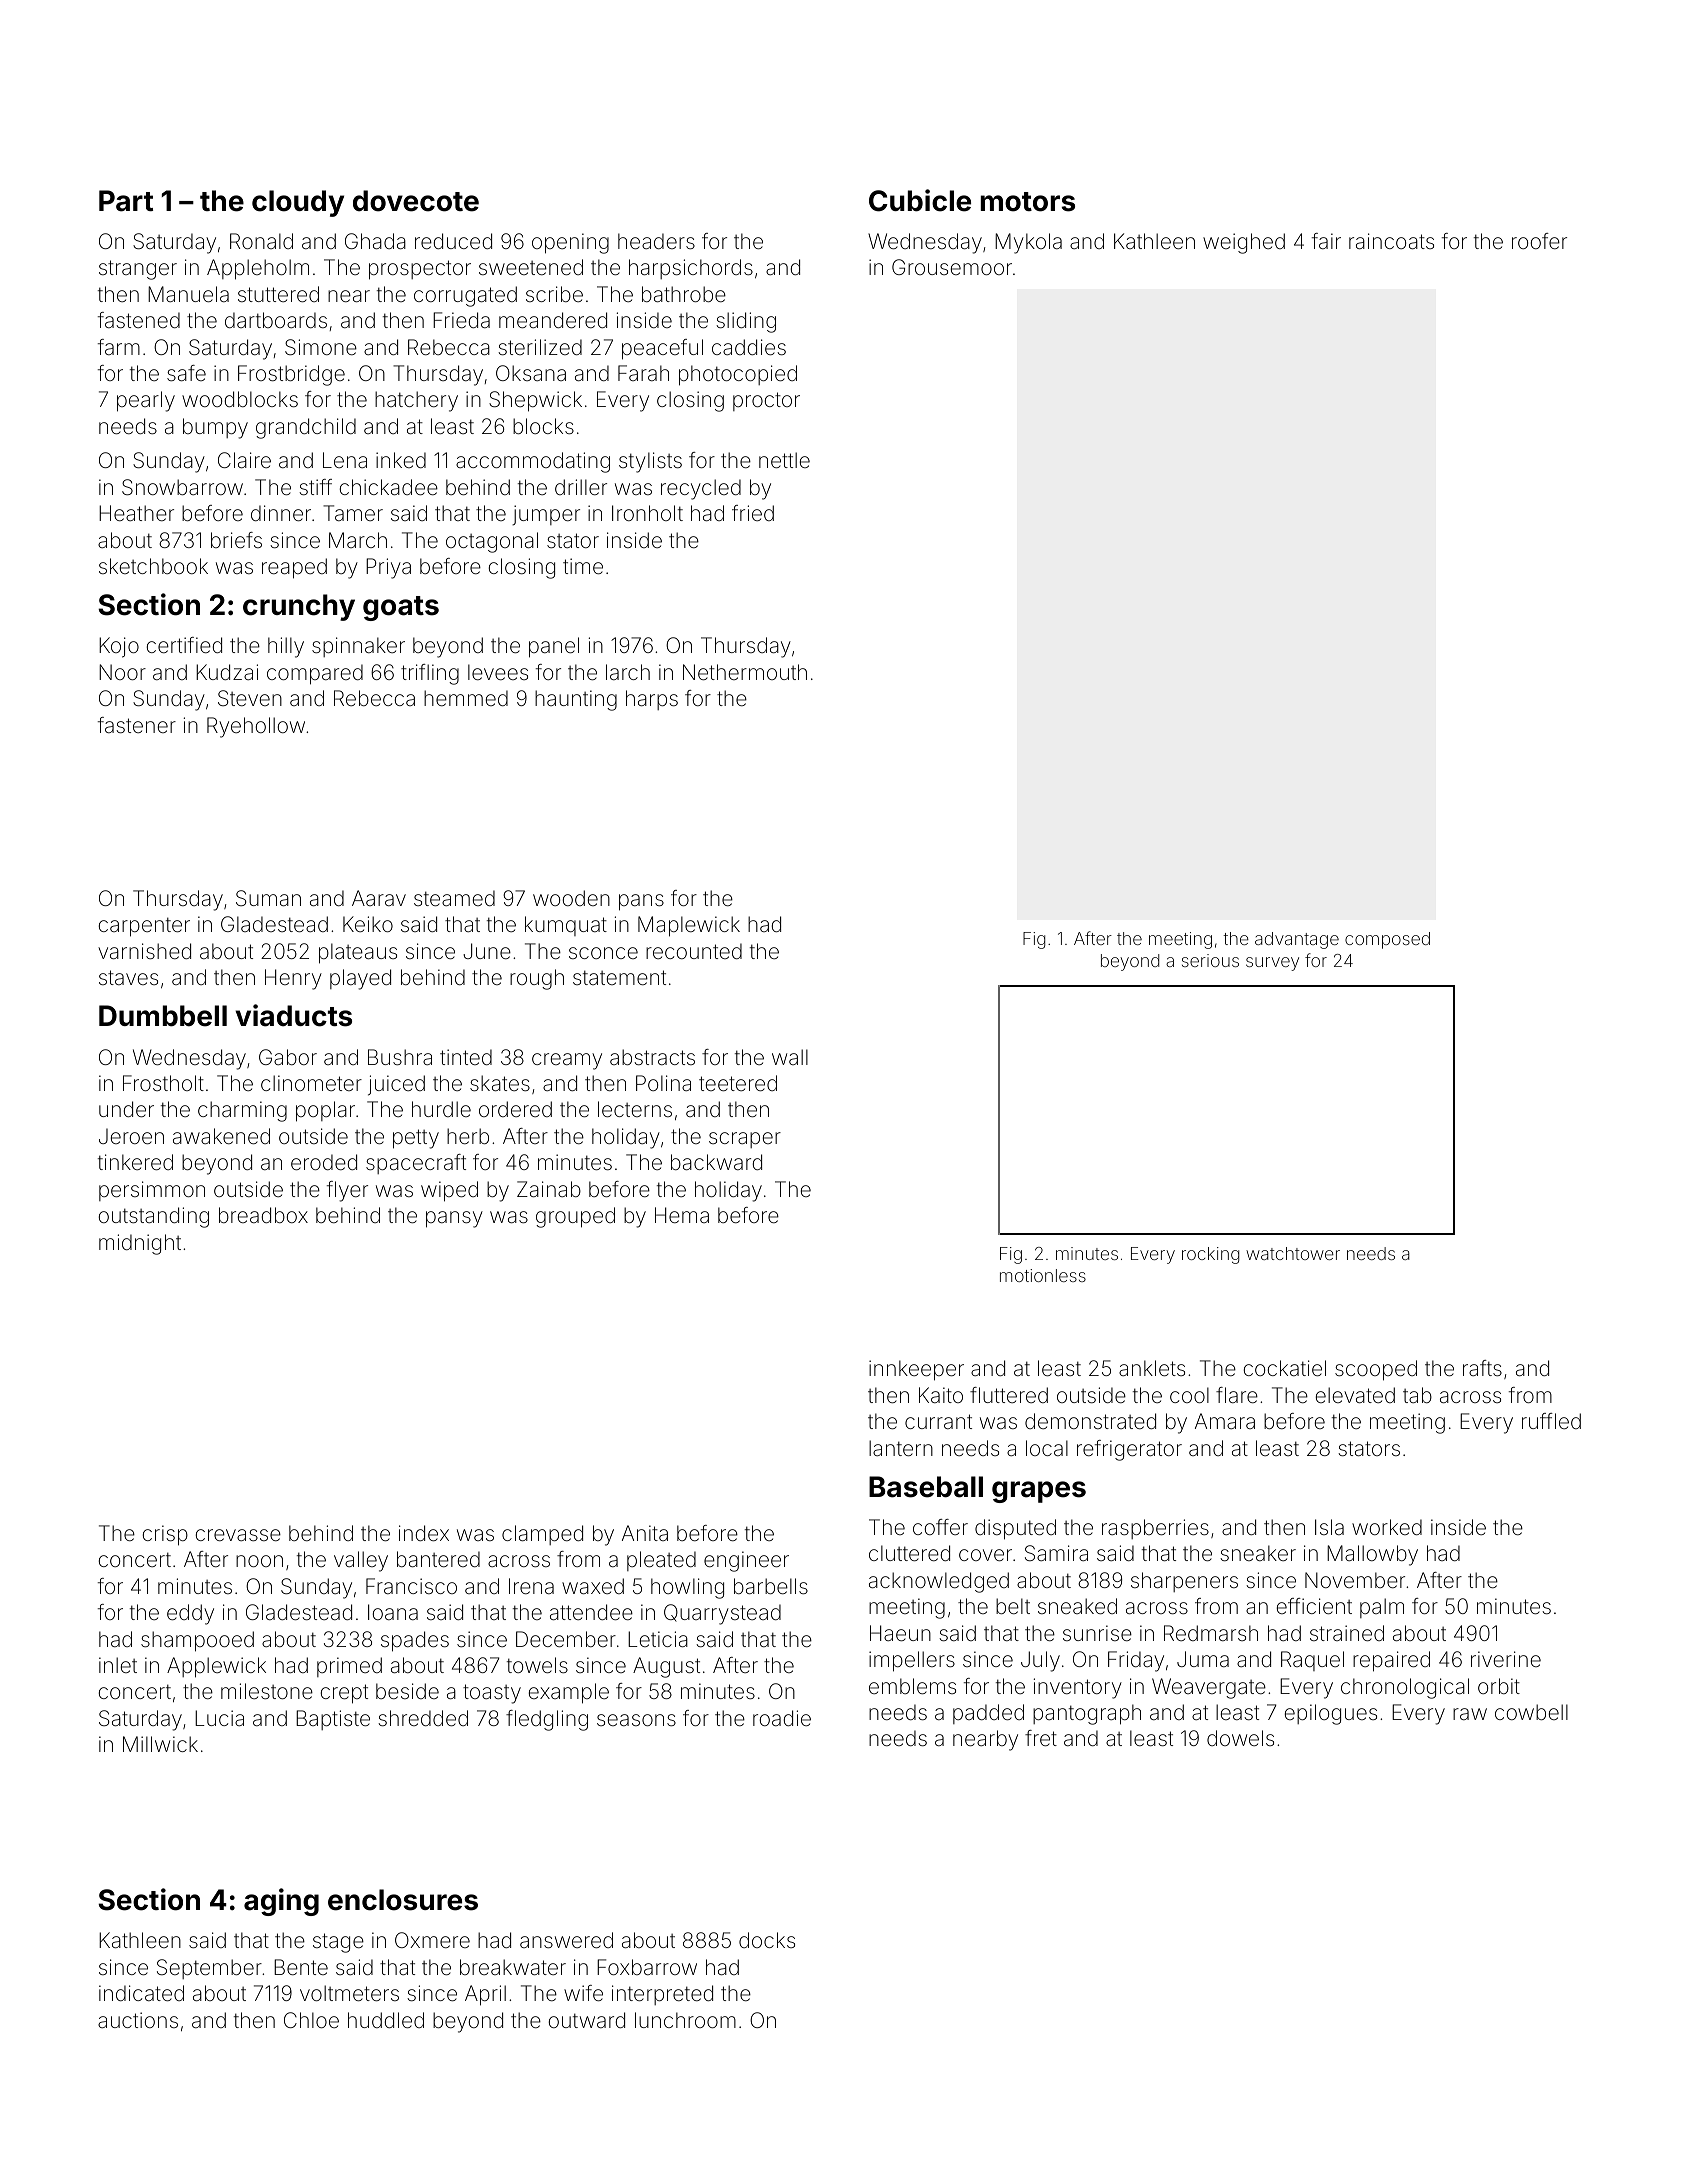 The width and height of the image is (1683, 2178). What do you see at coordinates (466, 698) in the image?
I see `hemmed` at bounding box center [466, 698].
